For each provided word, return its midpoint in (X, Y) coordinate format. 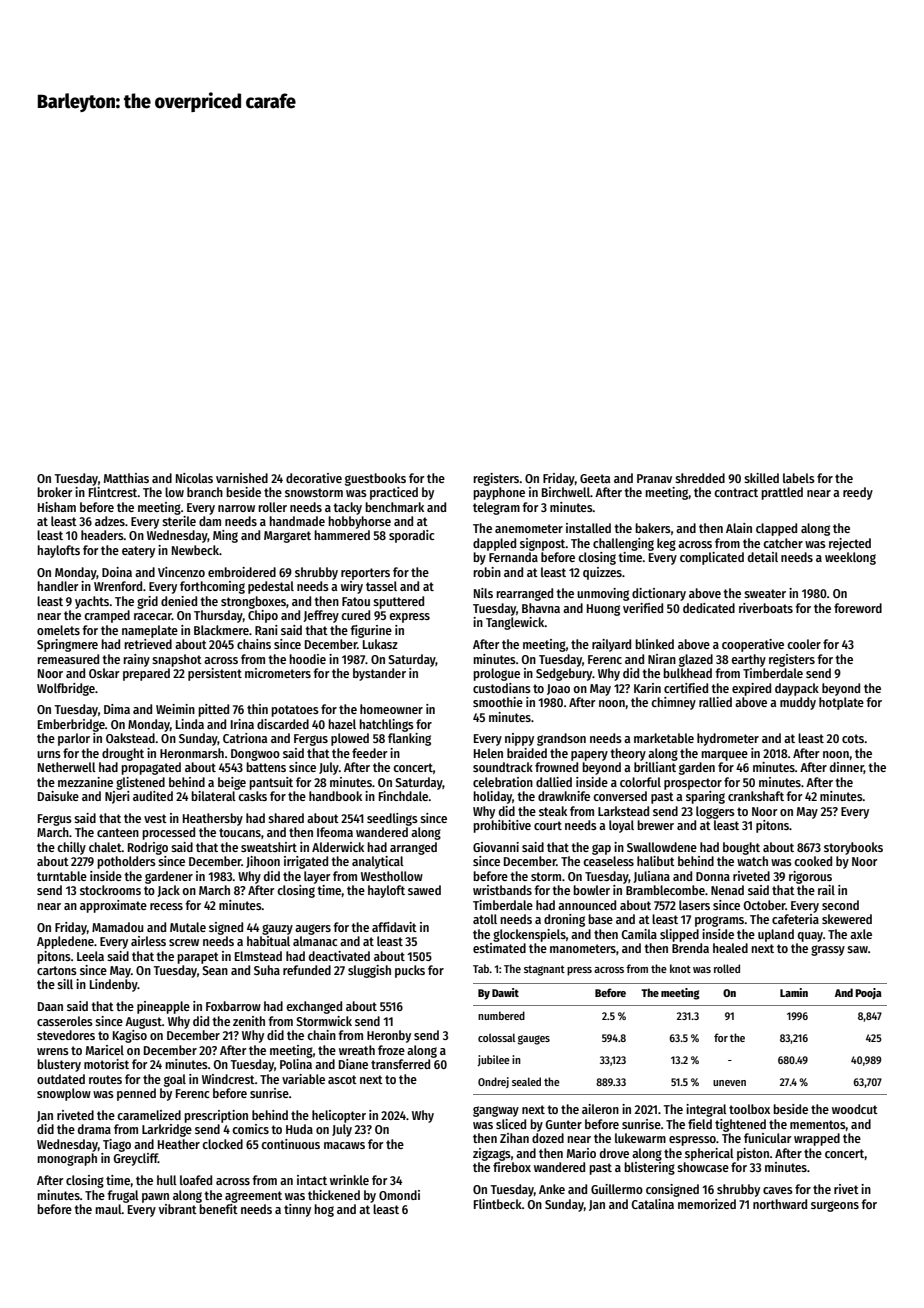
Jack (168, 891)
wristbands (502, 890)
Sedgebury (564, 674)
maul (108, 1209)
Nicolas (194, 478)
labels (799, 478)
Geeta (595, 478)
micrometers (278, 673)
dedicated (709, 608)
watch (752, 861)
